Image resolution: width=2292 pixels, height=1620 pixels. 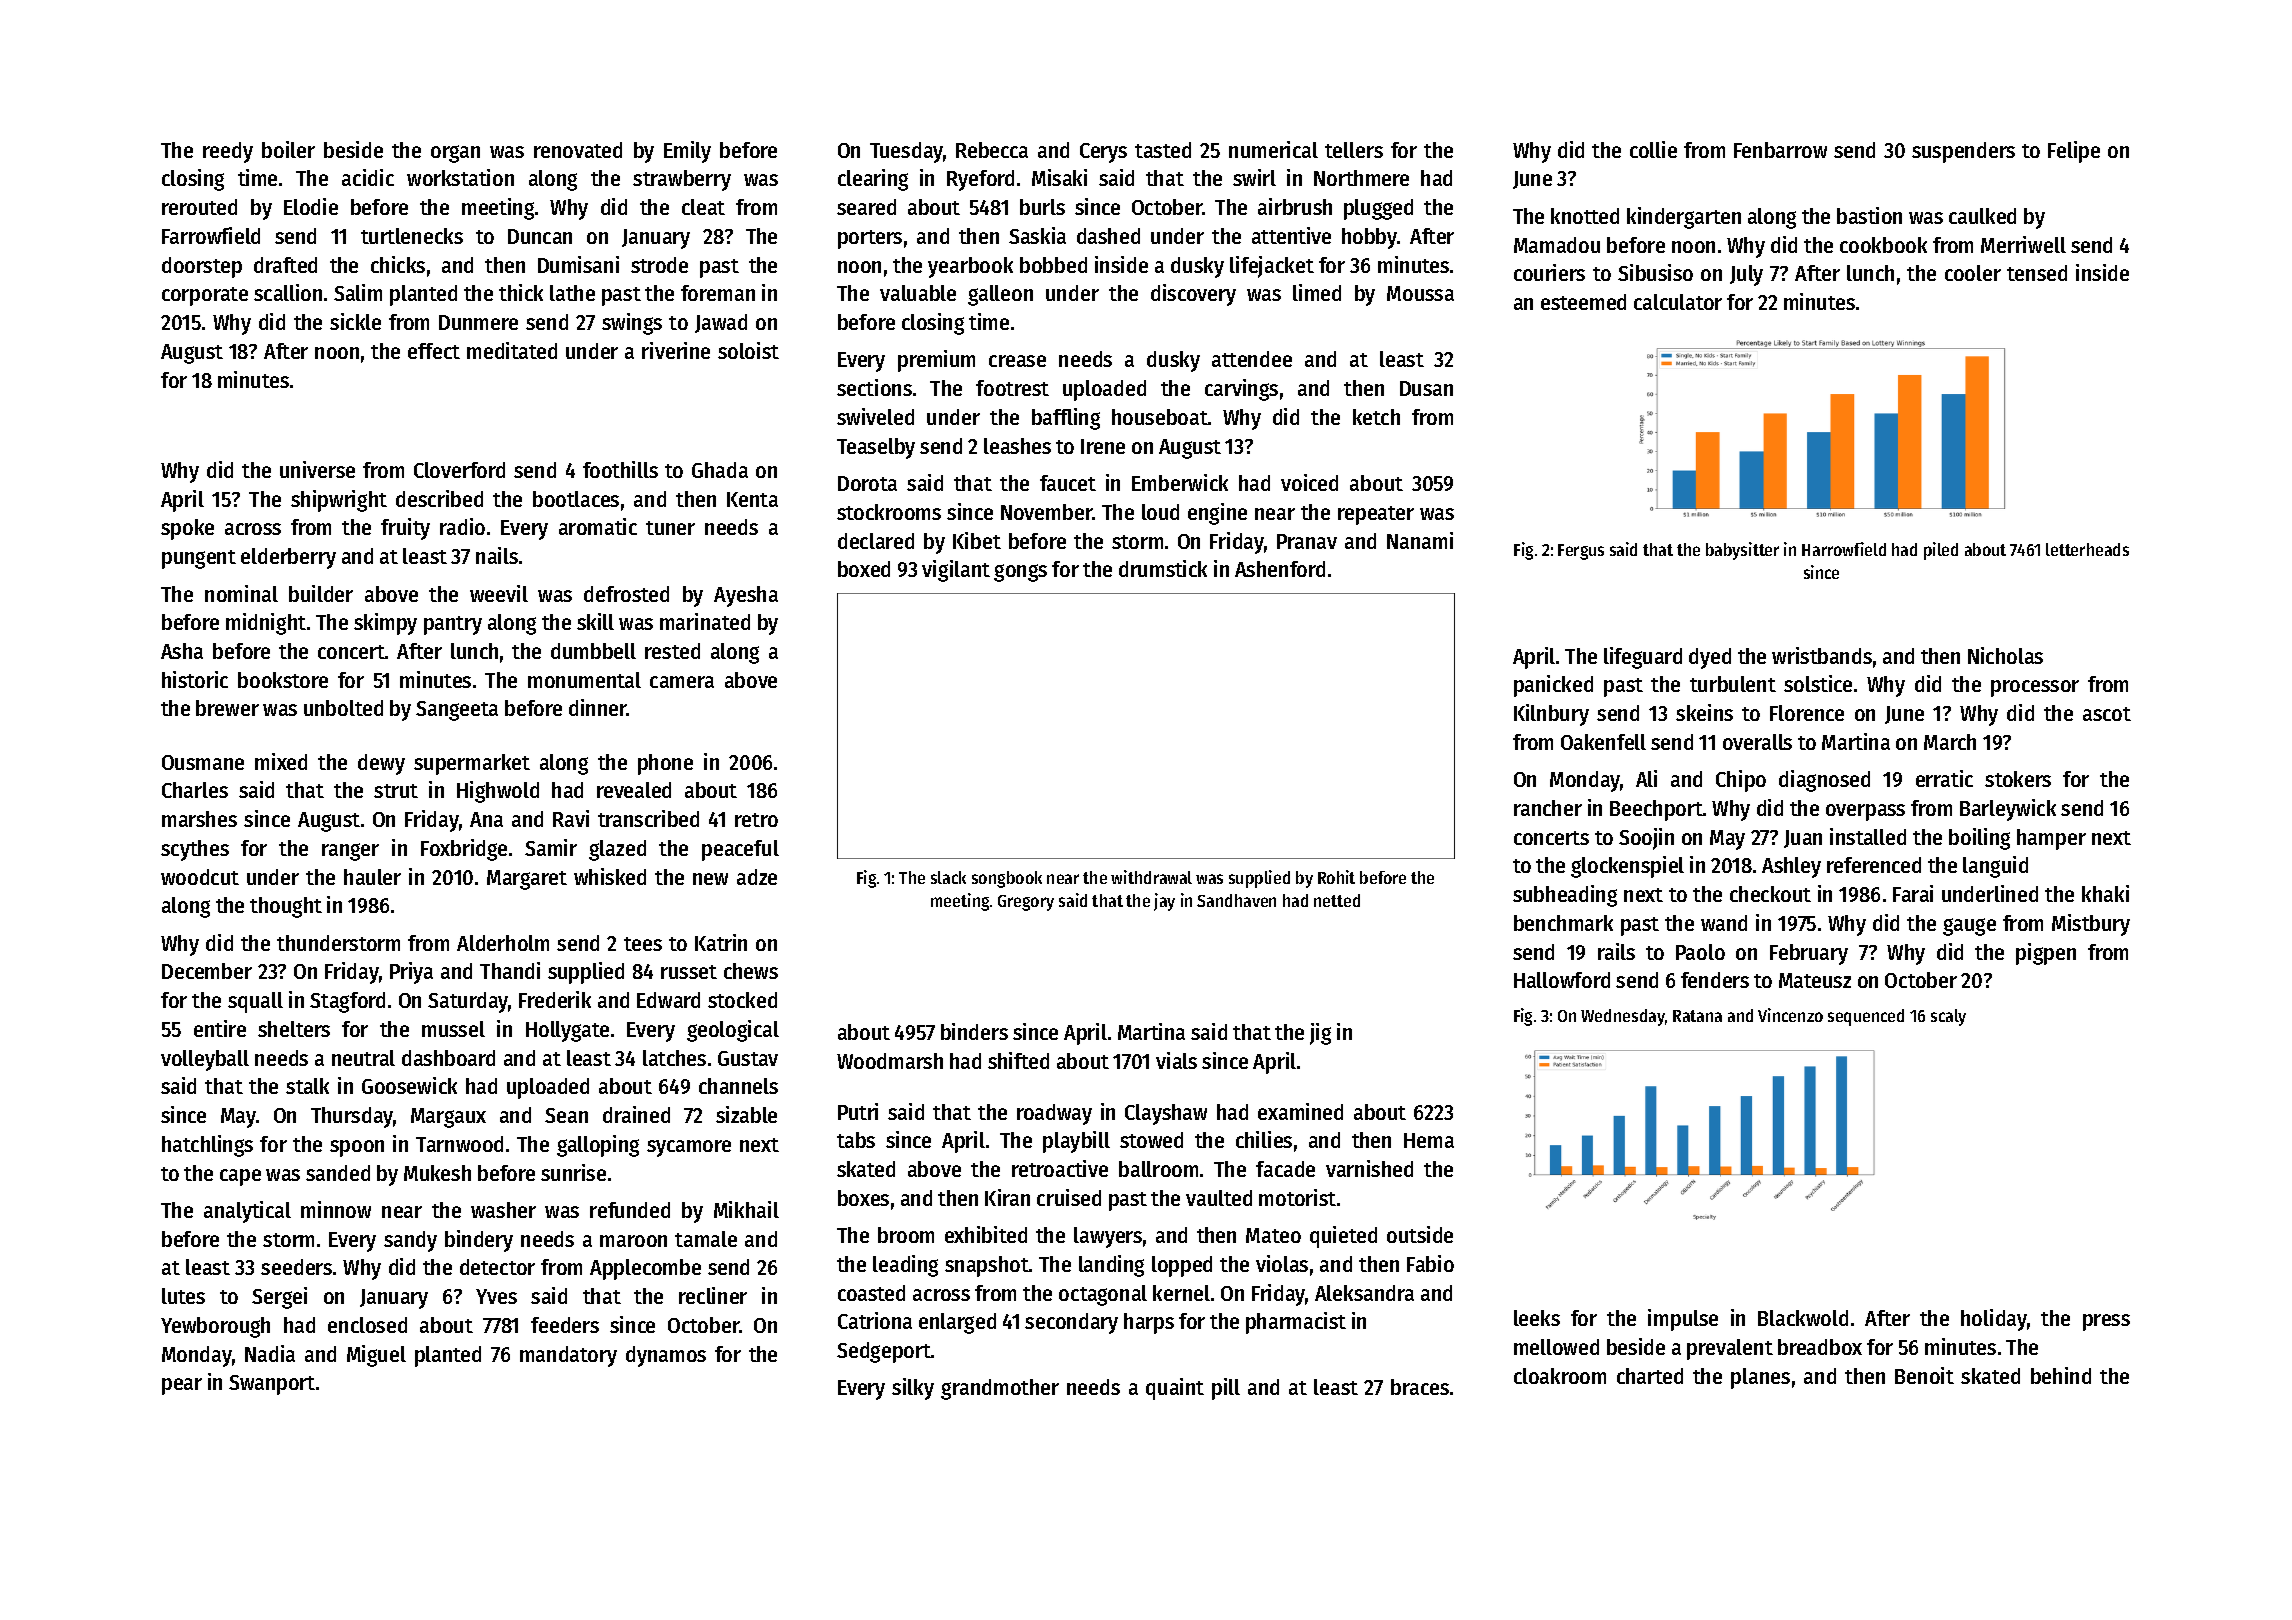 What do you see at coordinates (1963, 152) in the page?
I see `suspenders` at bounding box center [1963, 152].
